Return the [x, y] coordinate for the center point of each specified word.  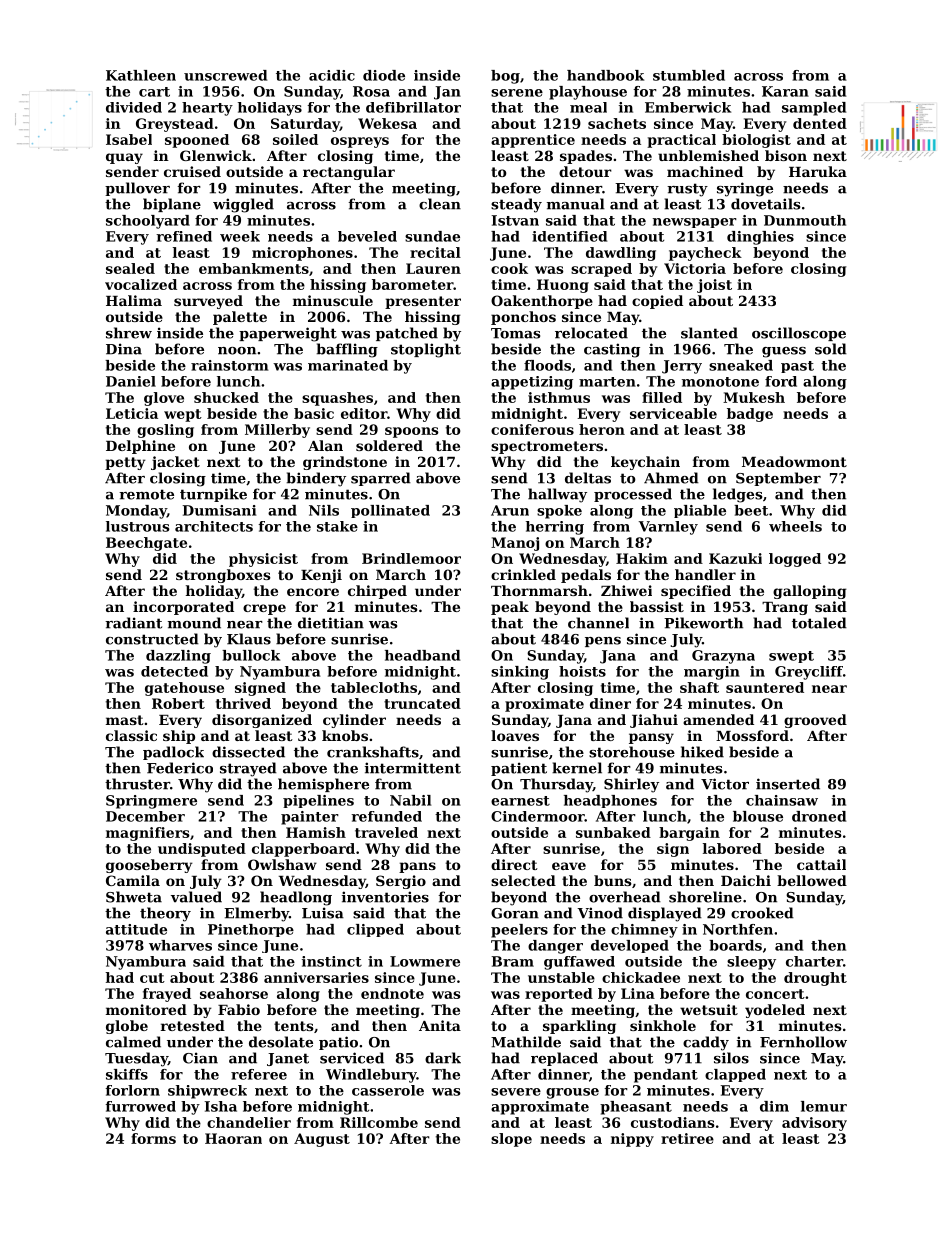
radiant [133, 623]
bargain [689, 834]
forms [153, 1138]
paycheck [705, 254]
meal [588, 107]
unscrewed [225, 75]
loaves [515, 735]
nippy [632, 1140]
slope [511, 1140]
